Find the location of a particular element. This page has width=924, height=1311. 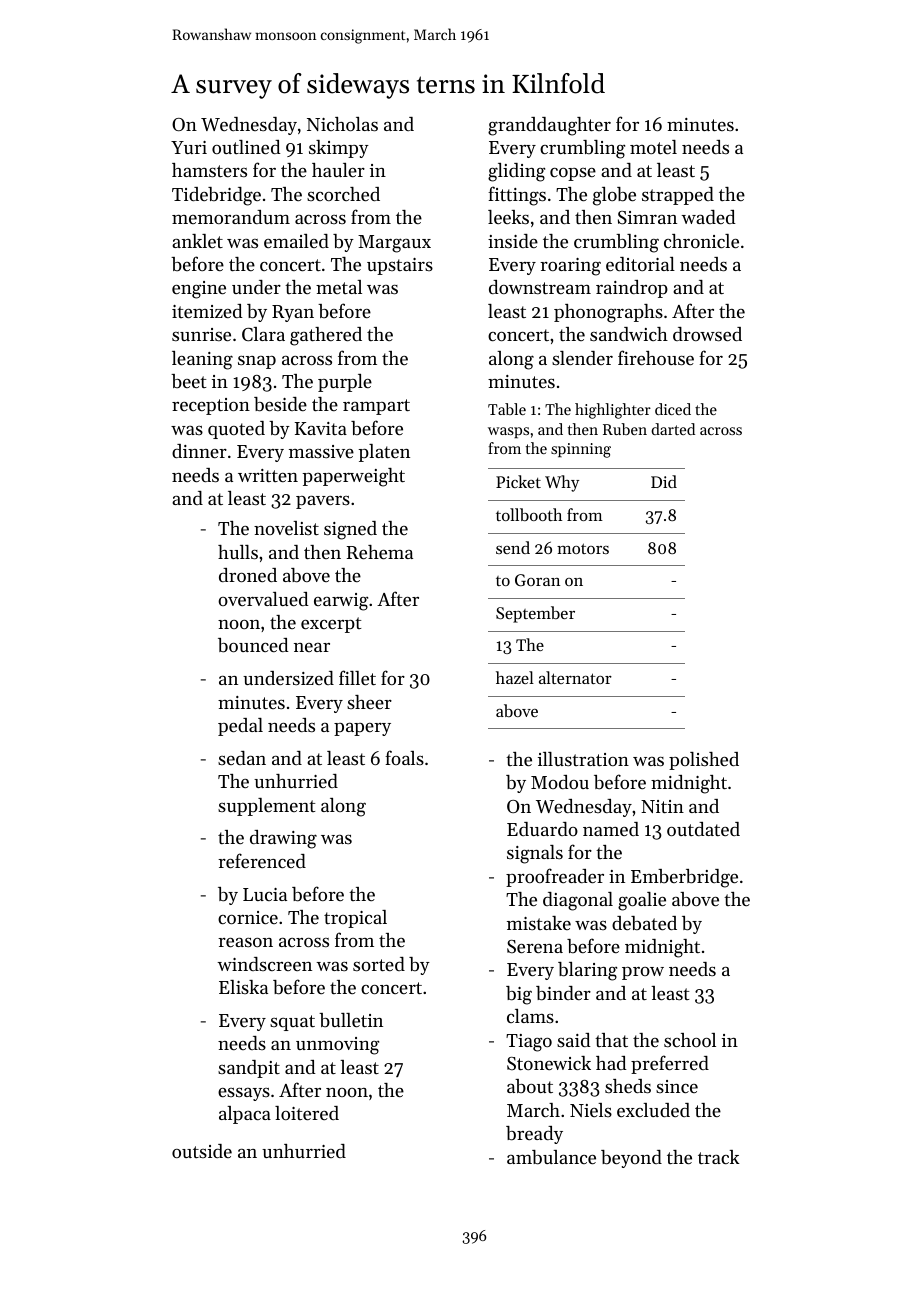

drowsed is located at coordinates (707, 334).
